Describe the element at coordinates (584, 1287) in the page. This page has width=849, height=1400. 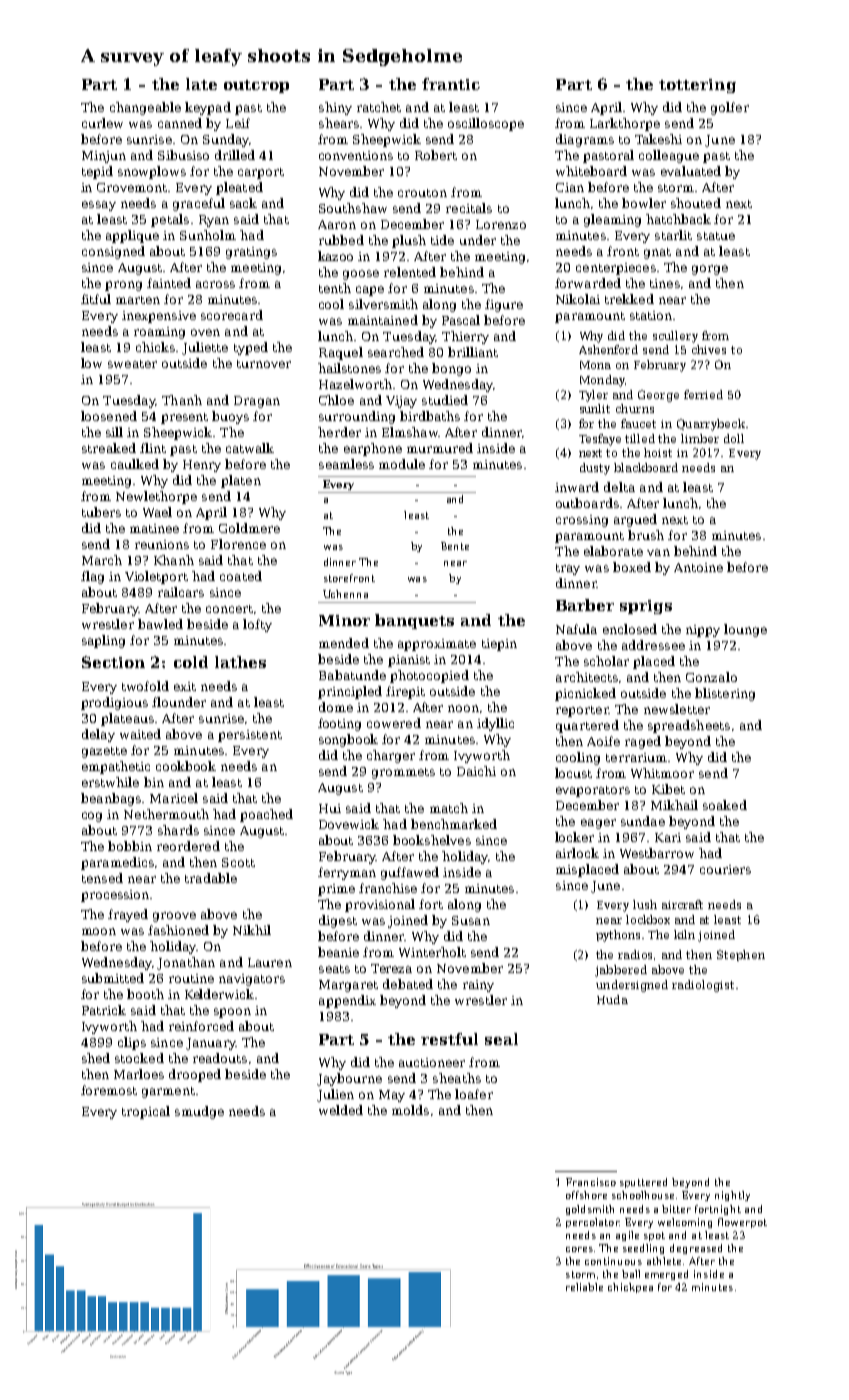
I see `reliable` at that location.
